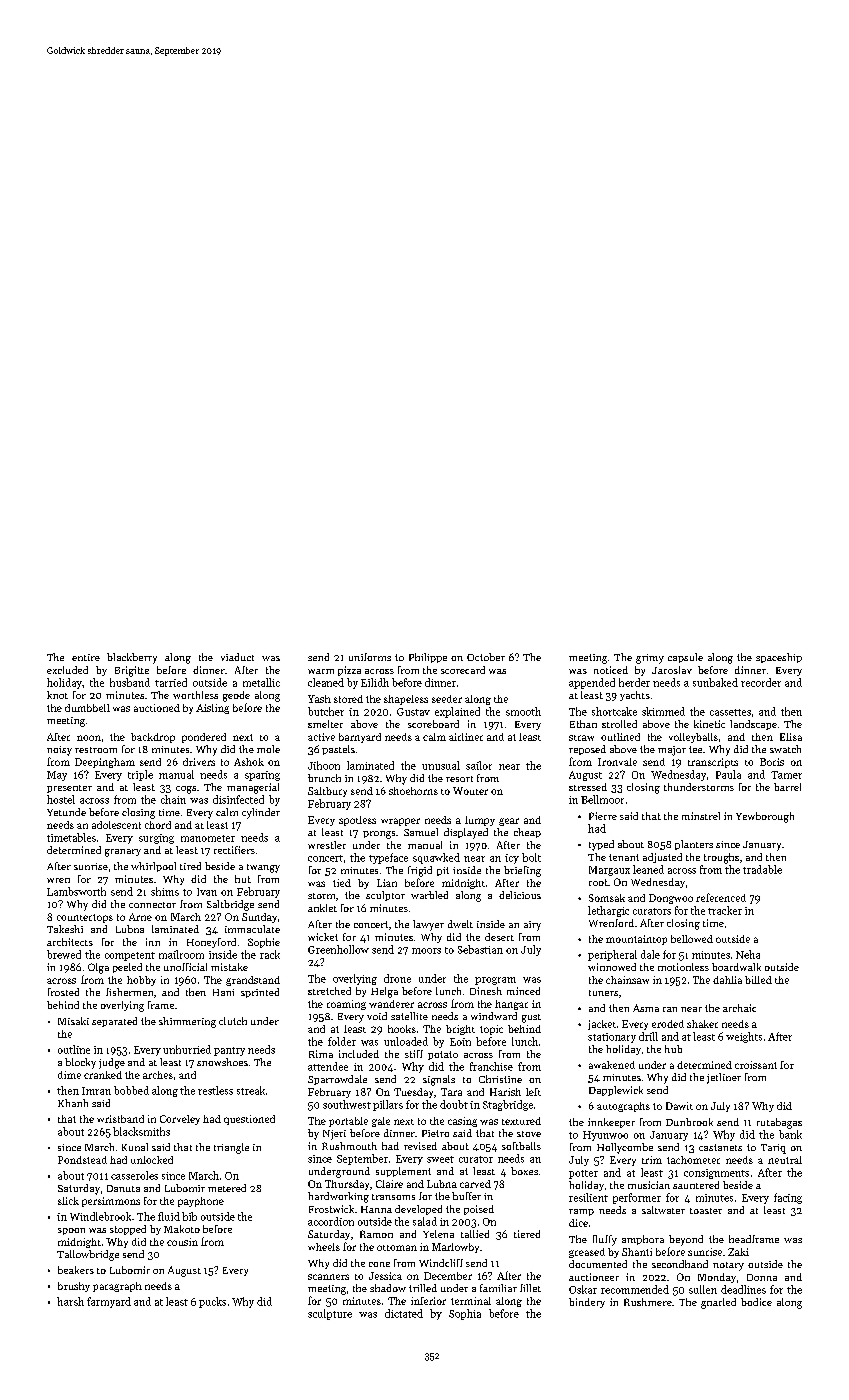 This screenshot has height=1400, width=849. What do you see at coordinates (486, 657) in the screenshot?
I see `October` at bounding box center [486, 657].
